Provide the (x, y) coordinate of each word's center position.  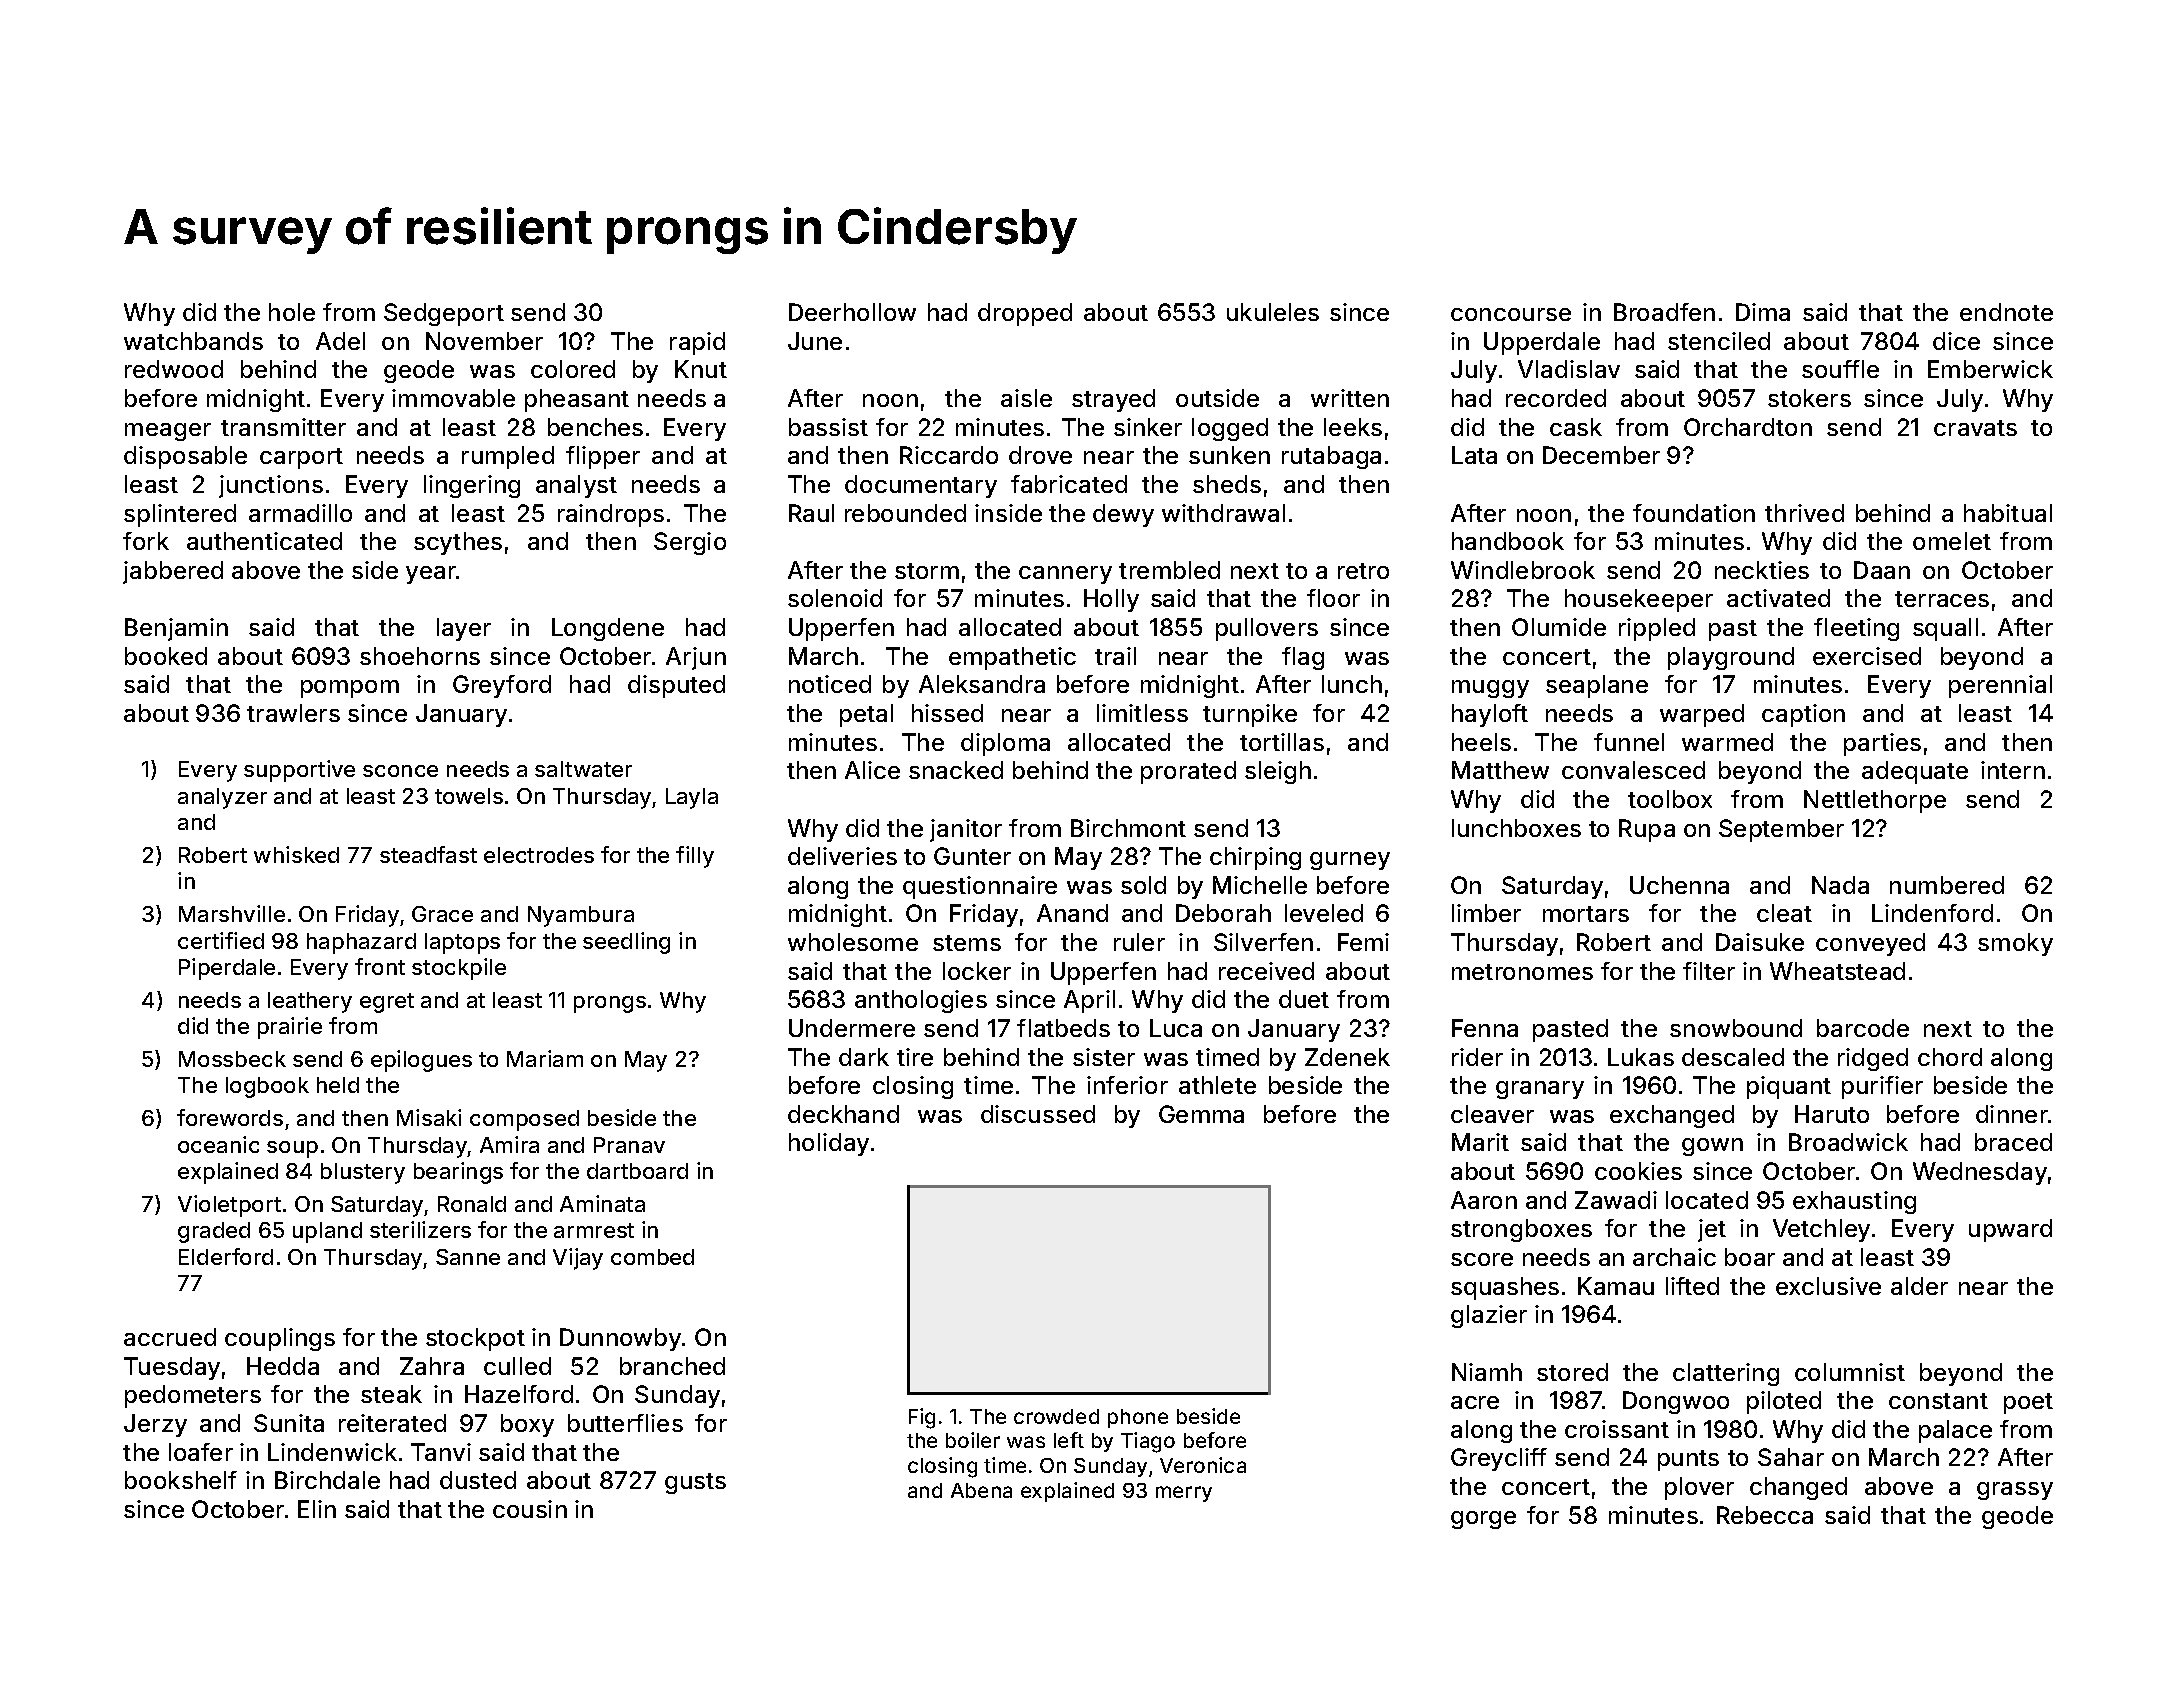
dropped (1025, 314)
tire (915, 1057)
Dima (1763, 312)
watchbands (193, 341)
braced (2013, 1142)
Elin (317, 1509)
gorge (1483, 1520)
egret (387, 1003)
